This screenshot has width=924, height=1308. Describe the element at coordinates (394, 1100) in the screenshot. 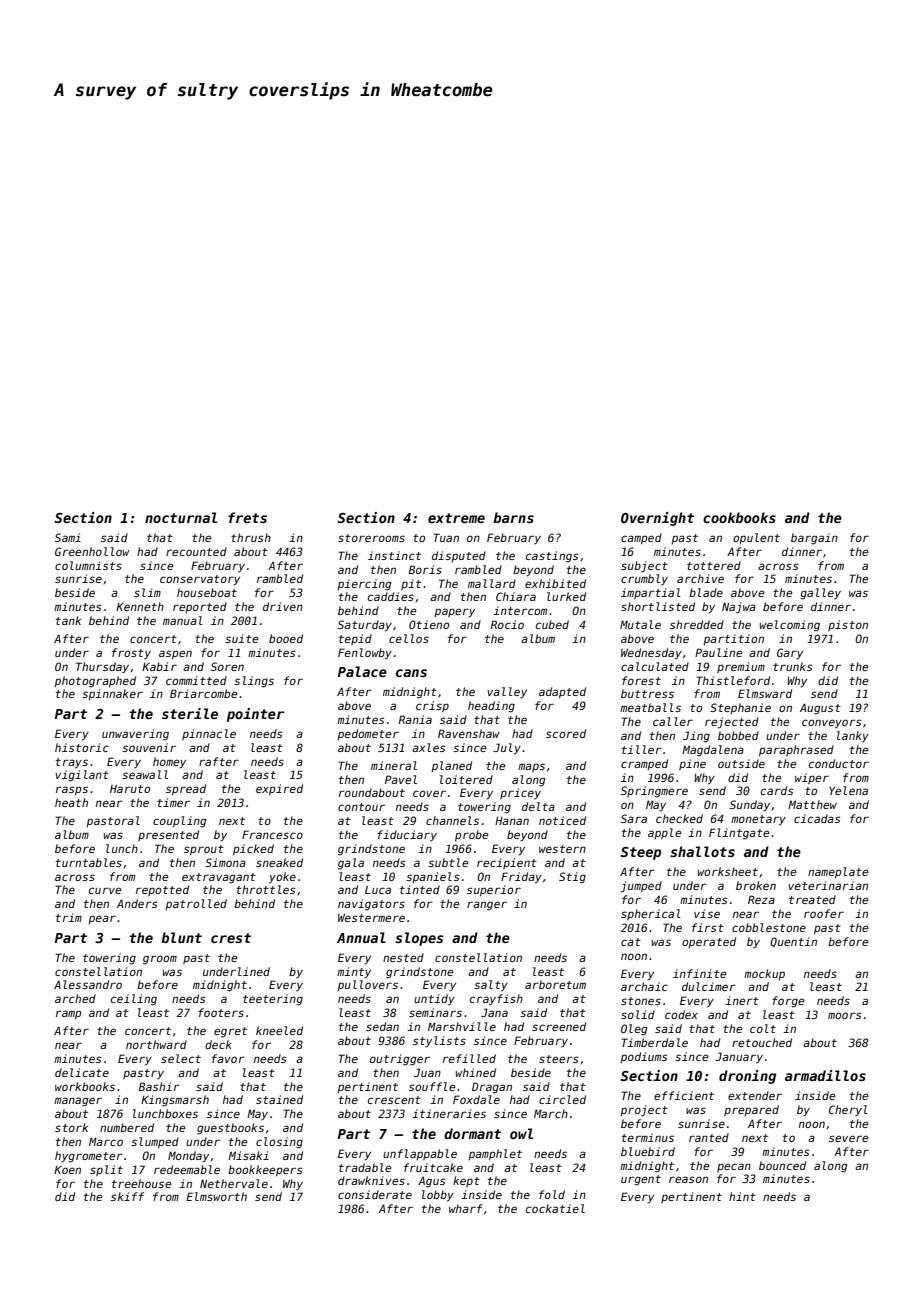

I see `crescent` at that location.
